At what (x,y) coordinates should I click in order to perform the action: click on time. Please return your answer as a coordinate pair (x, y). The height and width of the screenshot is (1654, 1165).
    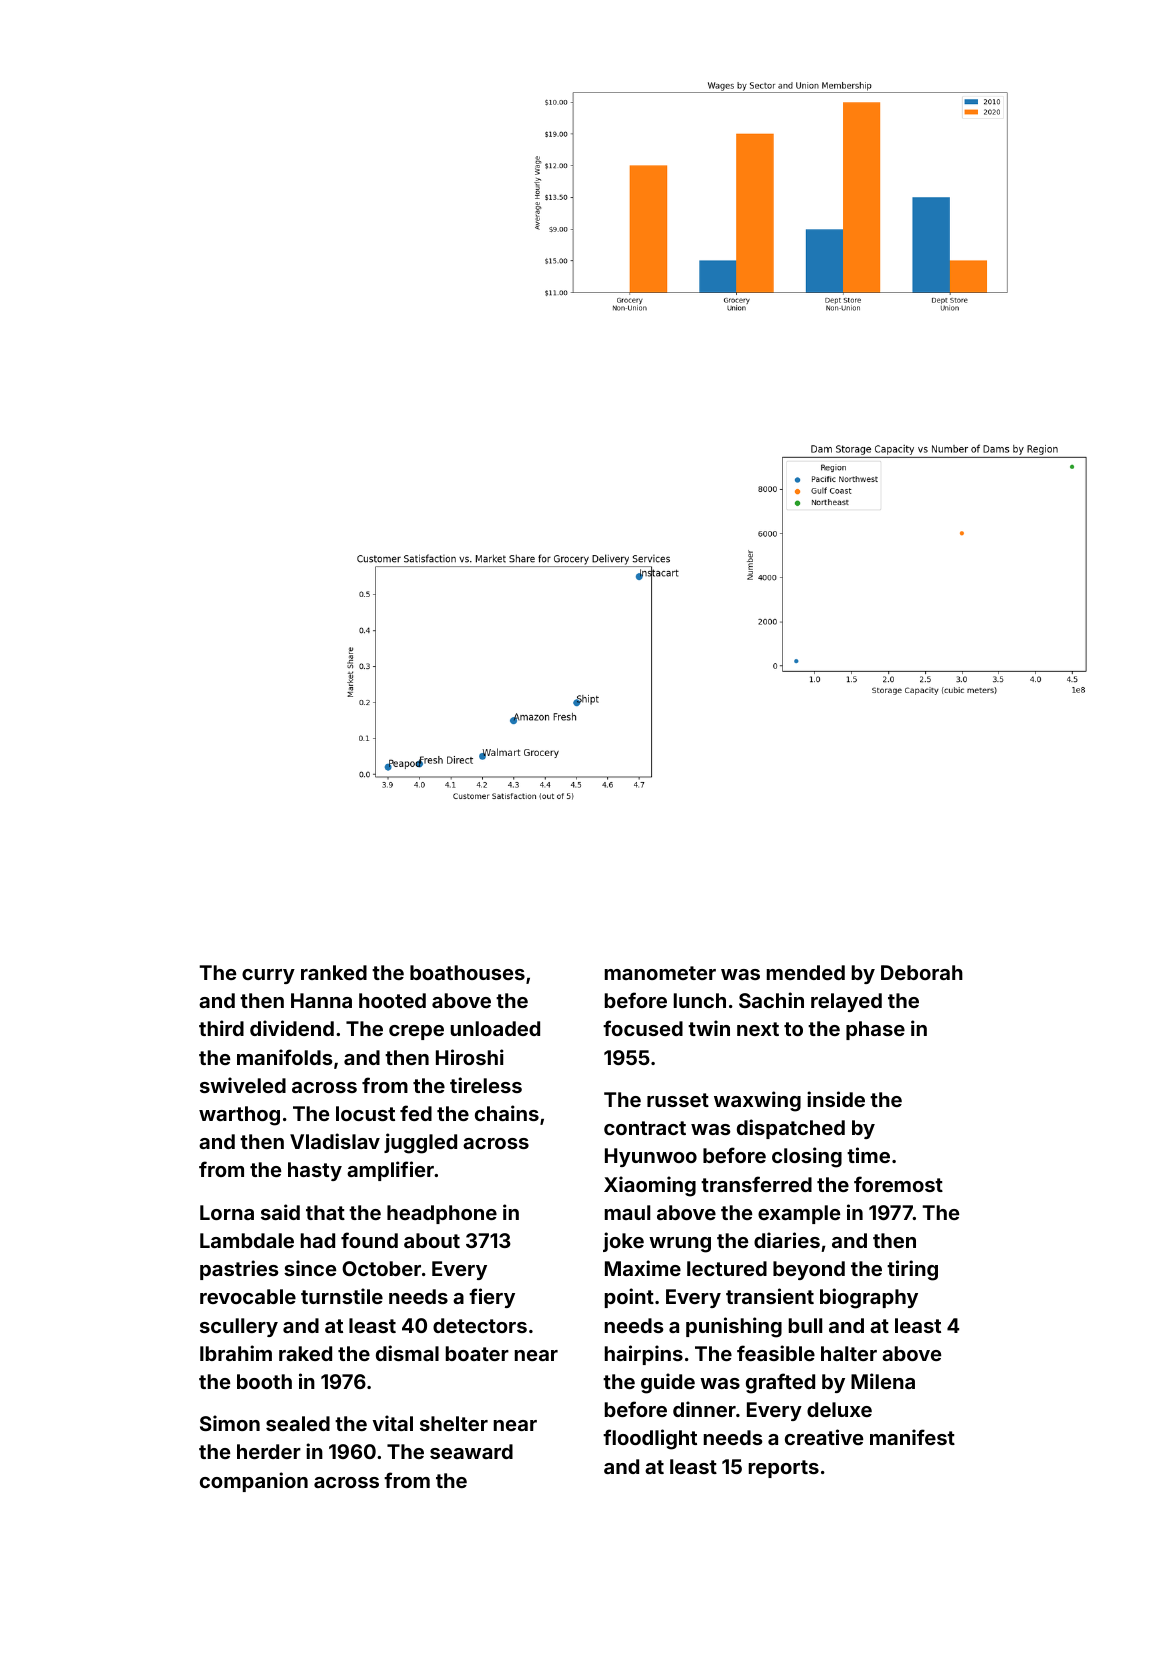
    Looking at the image, I should click on (868, 1155).
